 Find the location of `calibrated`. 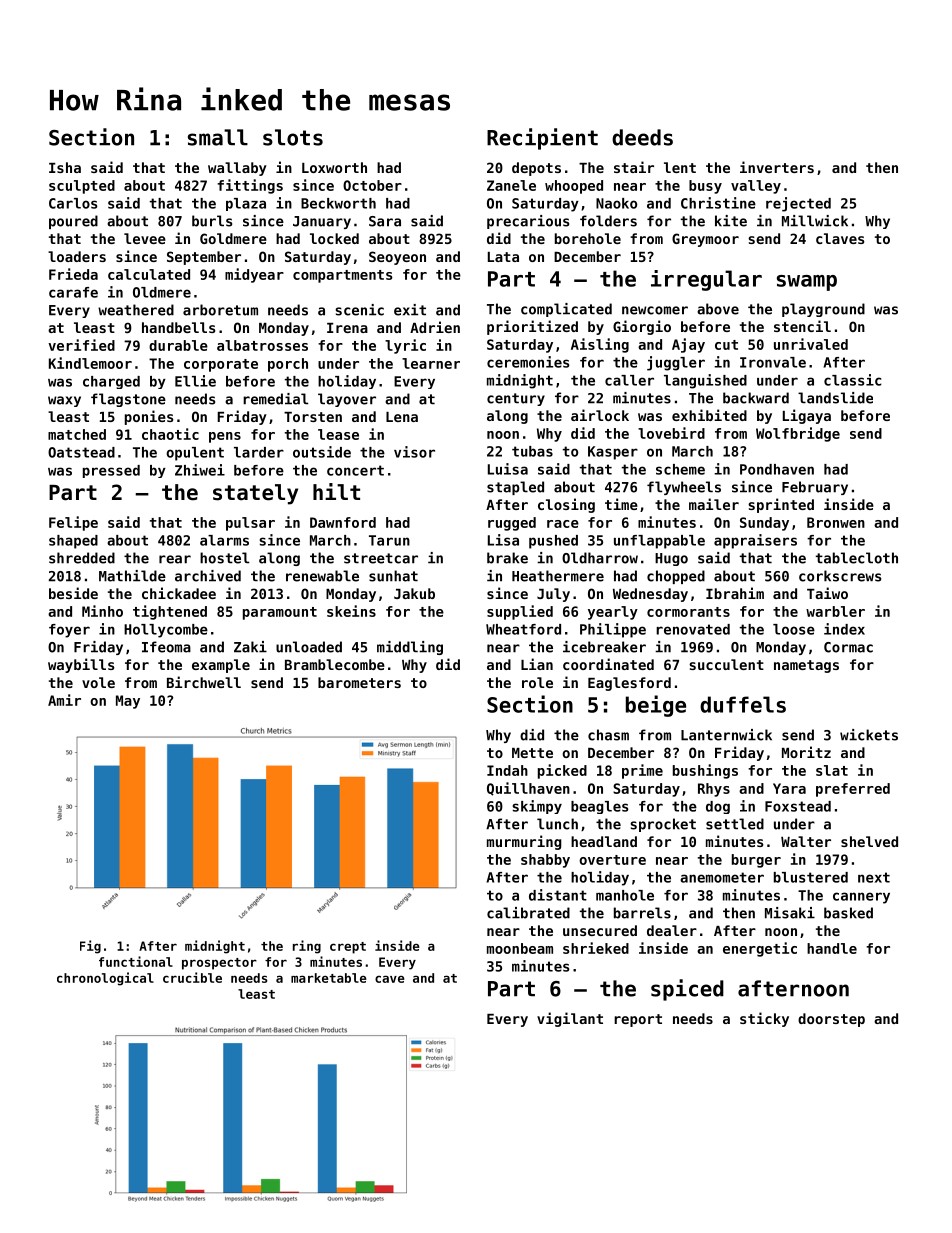

calibrated is located at coordinates (528, 913).
